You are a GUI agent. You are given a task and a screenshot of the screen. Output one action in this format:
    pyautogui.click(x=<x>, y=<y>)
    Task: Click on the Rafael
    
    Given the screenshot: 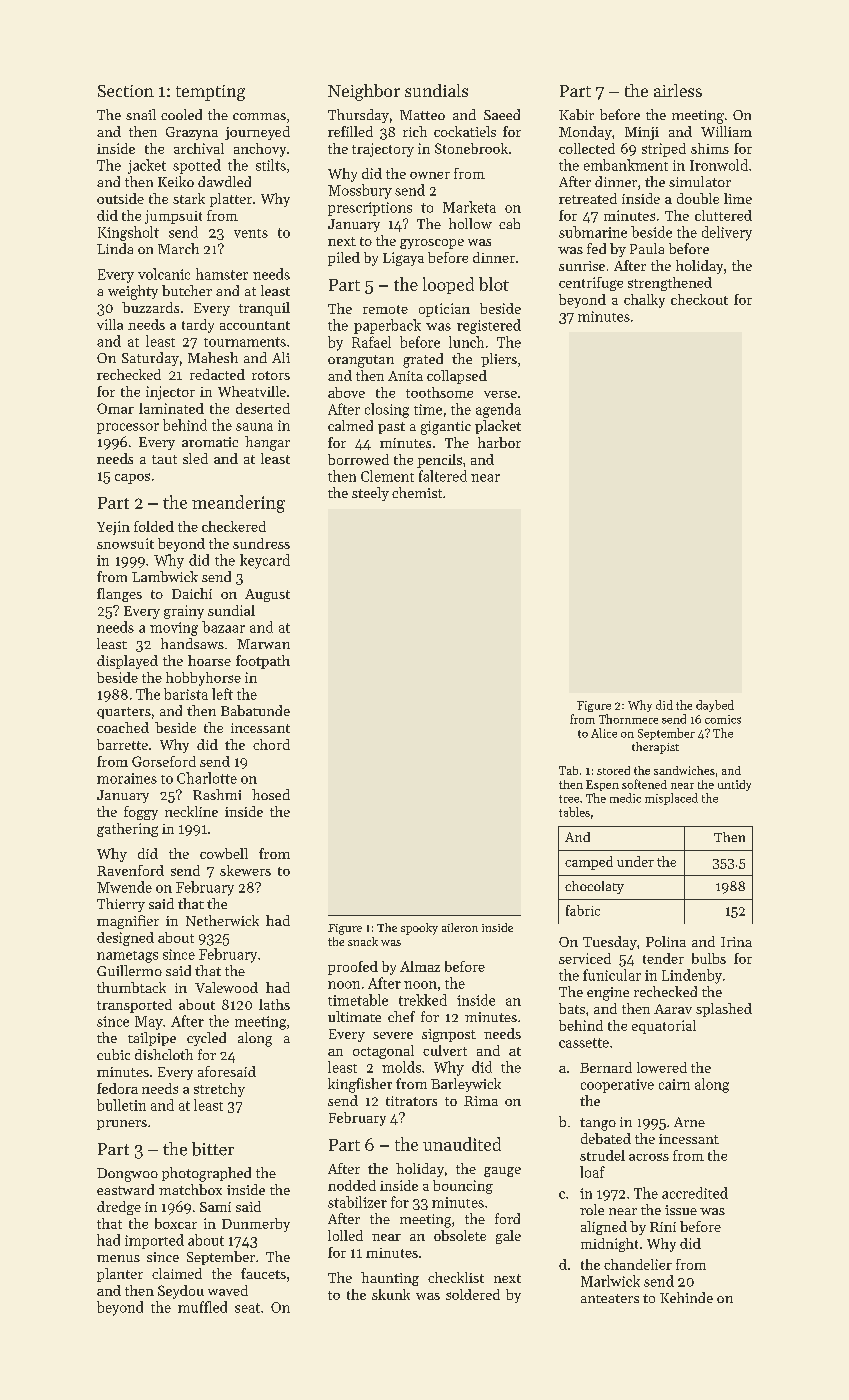 What is the action you would take?
    pyautogui.click(x=371, y=342)
